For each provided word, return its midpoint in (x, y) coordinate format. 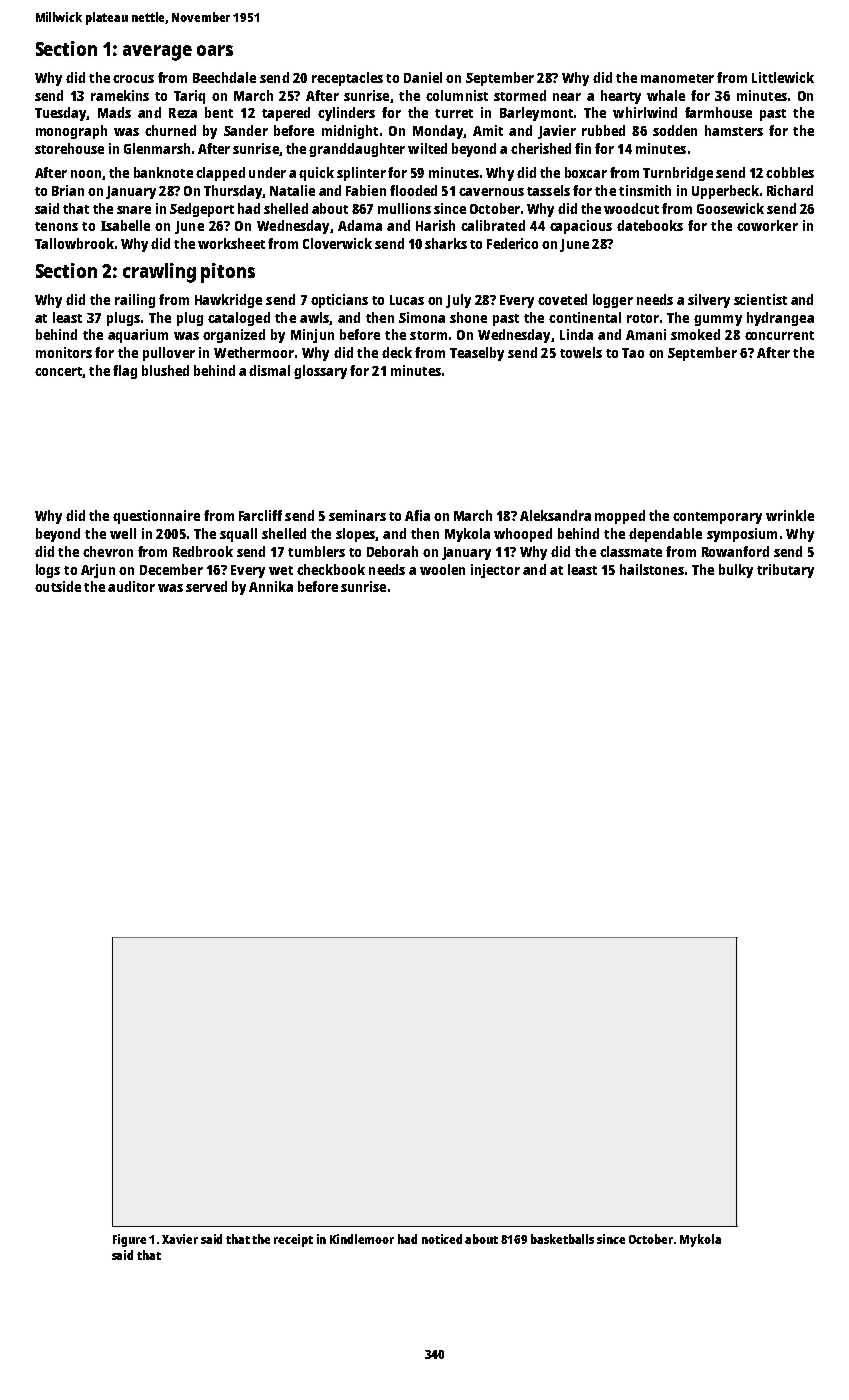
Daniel (423, 77)
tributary (785, 571)
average (157, 53)
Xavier (180, 1239)
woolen (442, 569)
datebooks (650, 225)
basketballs (562, 1239)
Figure (129, 1240)
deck (397, 352)
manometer (677, 78)
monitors (64, 352)
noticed (442, 1239)
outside (58, 586)
